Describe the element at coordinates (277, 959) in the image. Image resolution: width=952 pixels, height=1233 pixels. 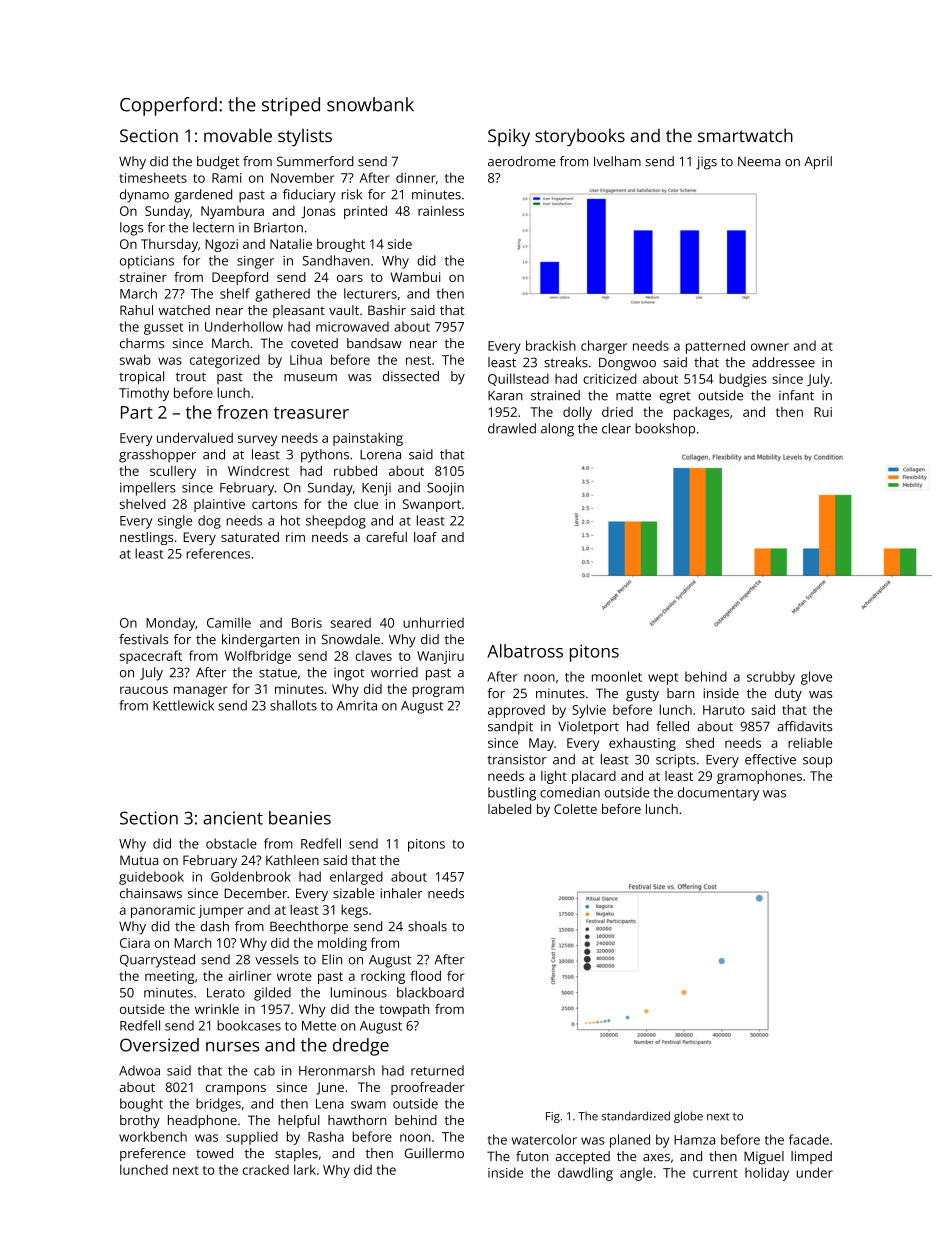
I see `vessels` at that location.
